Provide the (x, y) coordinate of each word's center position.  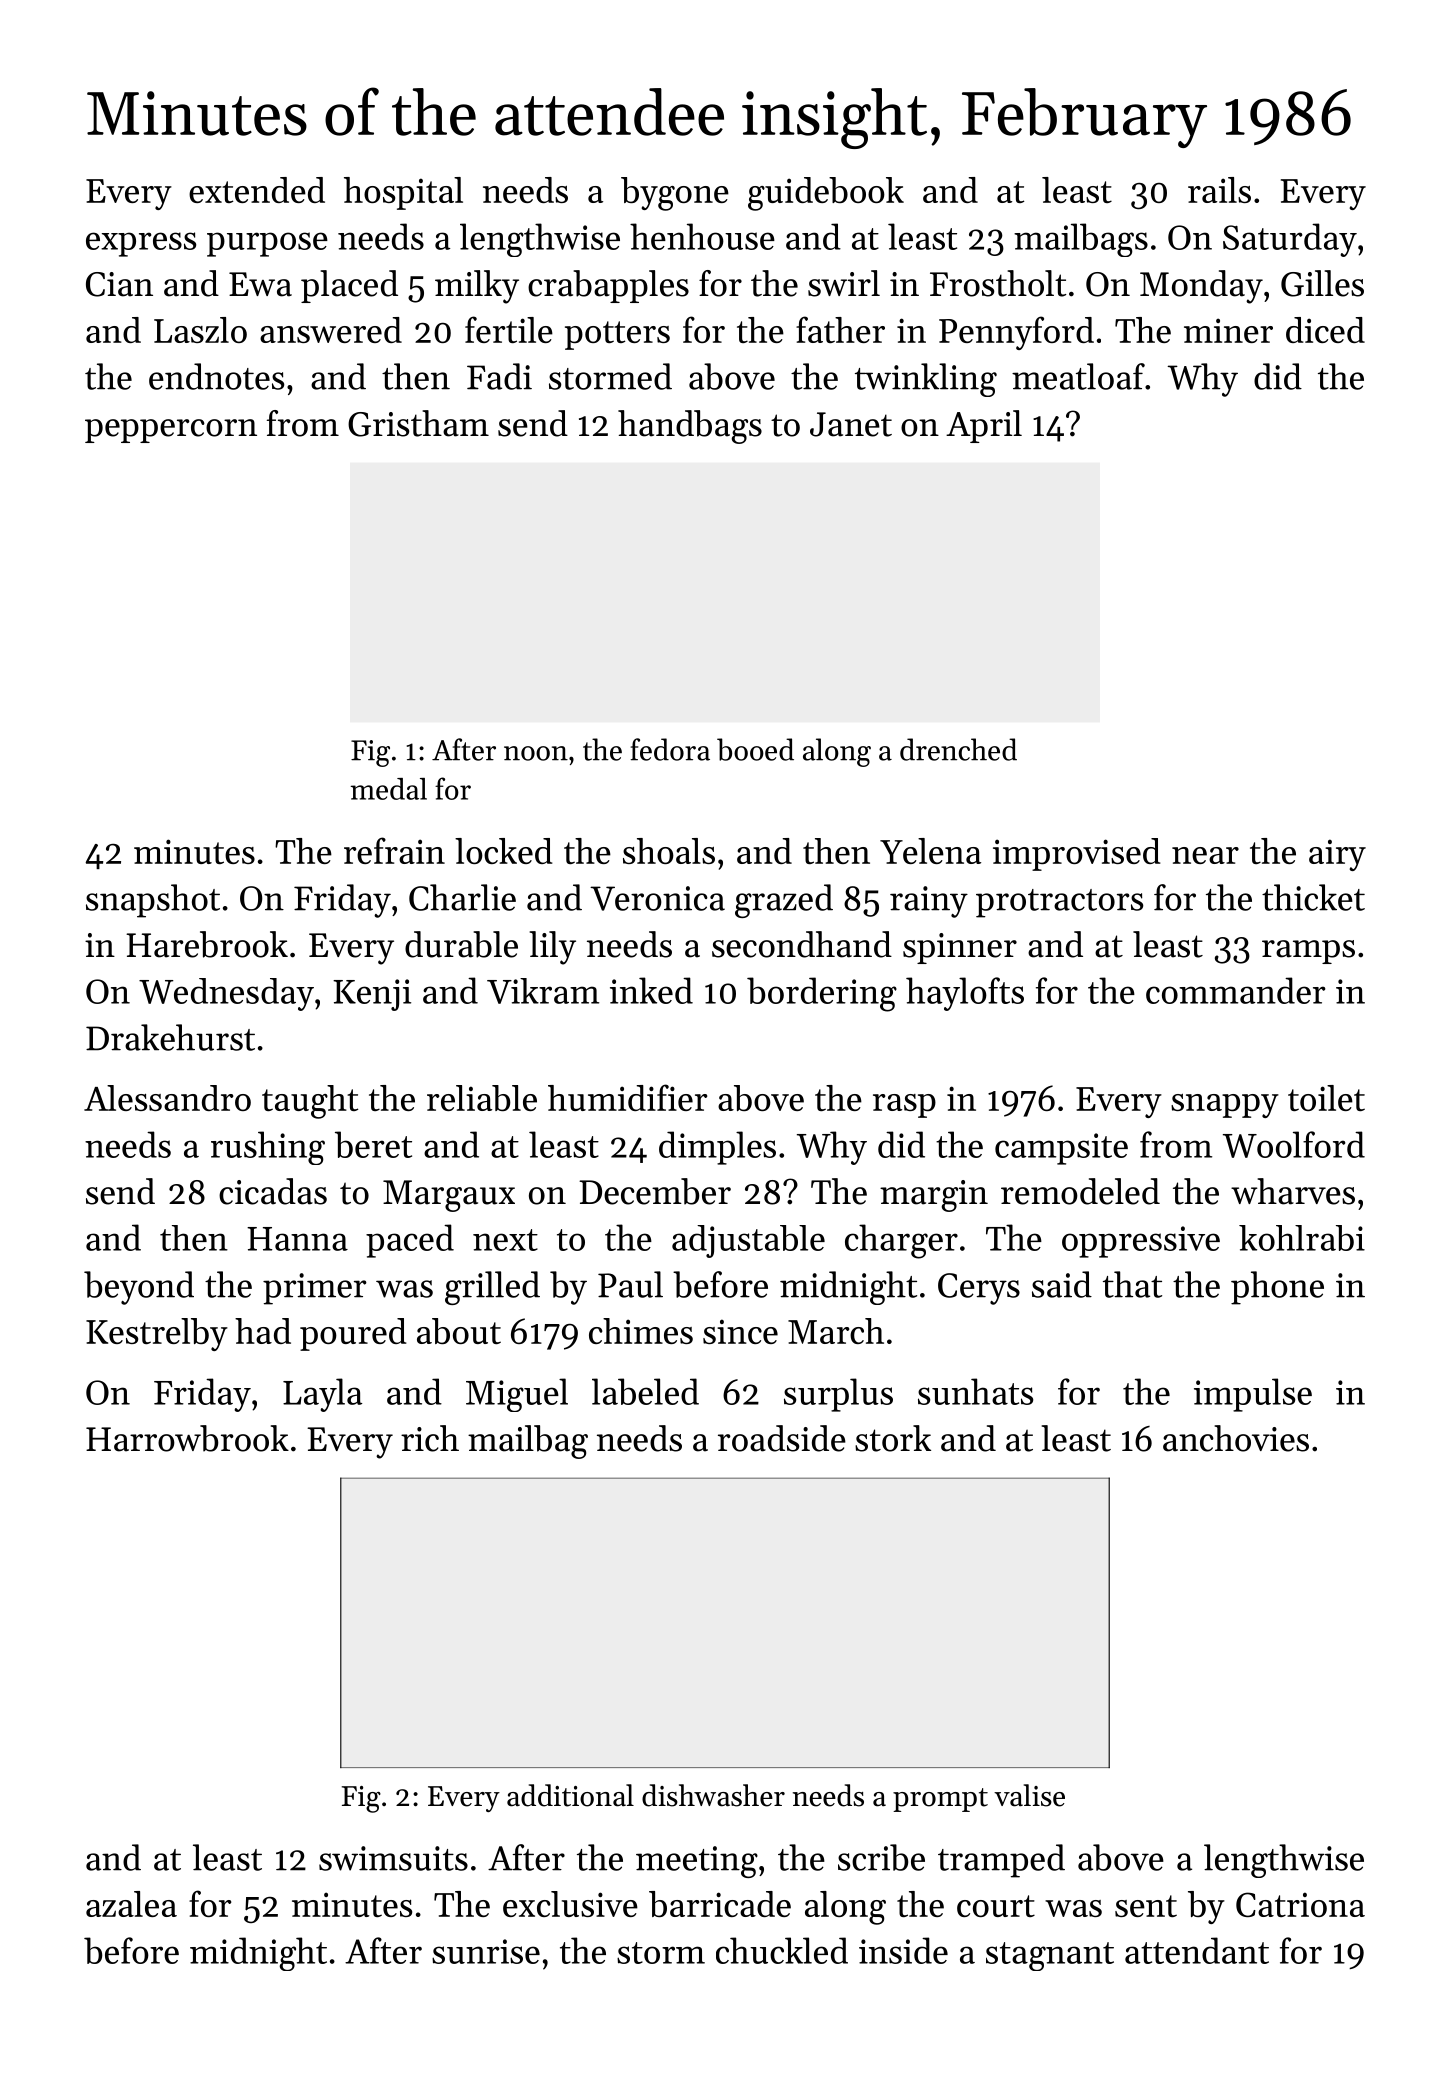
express (141, 244)
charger (901, 1241)
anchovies (1236, 1438)
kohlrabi (1302, 1238)
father (840, 329)
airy (1337, 855)
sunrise (486, 1951)
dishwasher (713, 1795)
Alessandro (167, 1098)
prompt (940, 1800)
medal (389, 789)
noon (536, 753)
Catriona (1300, 1904)
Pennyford (1016, 333)
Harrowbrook (187, 1438)
